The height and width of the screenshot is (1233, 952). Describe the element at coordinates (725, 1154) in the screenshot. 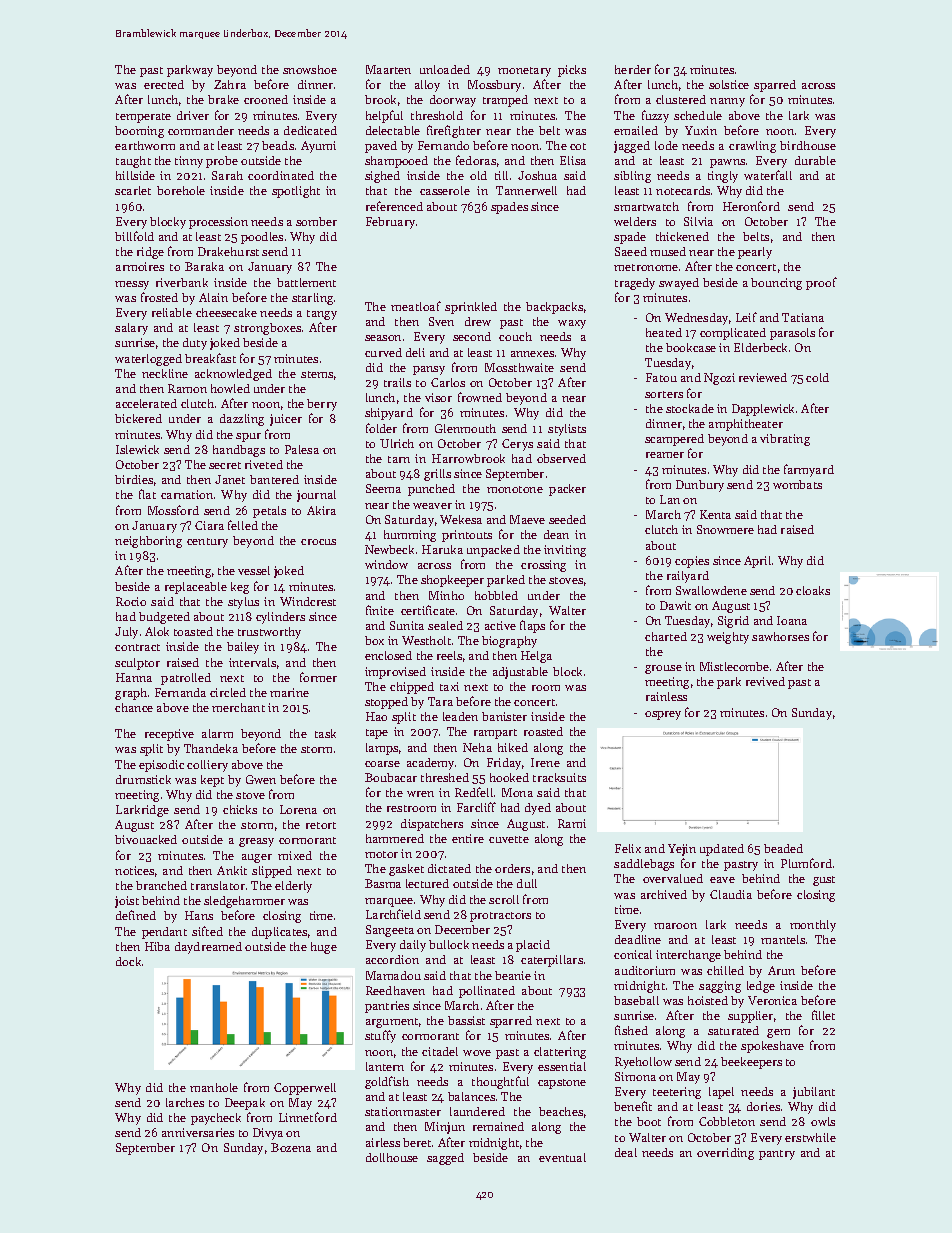

I see `overriding` at that location.
